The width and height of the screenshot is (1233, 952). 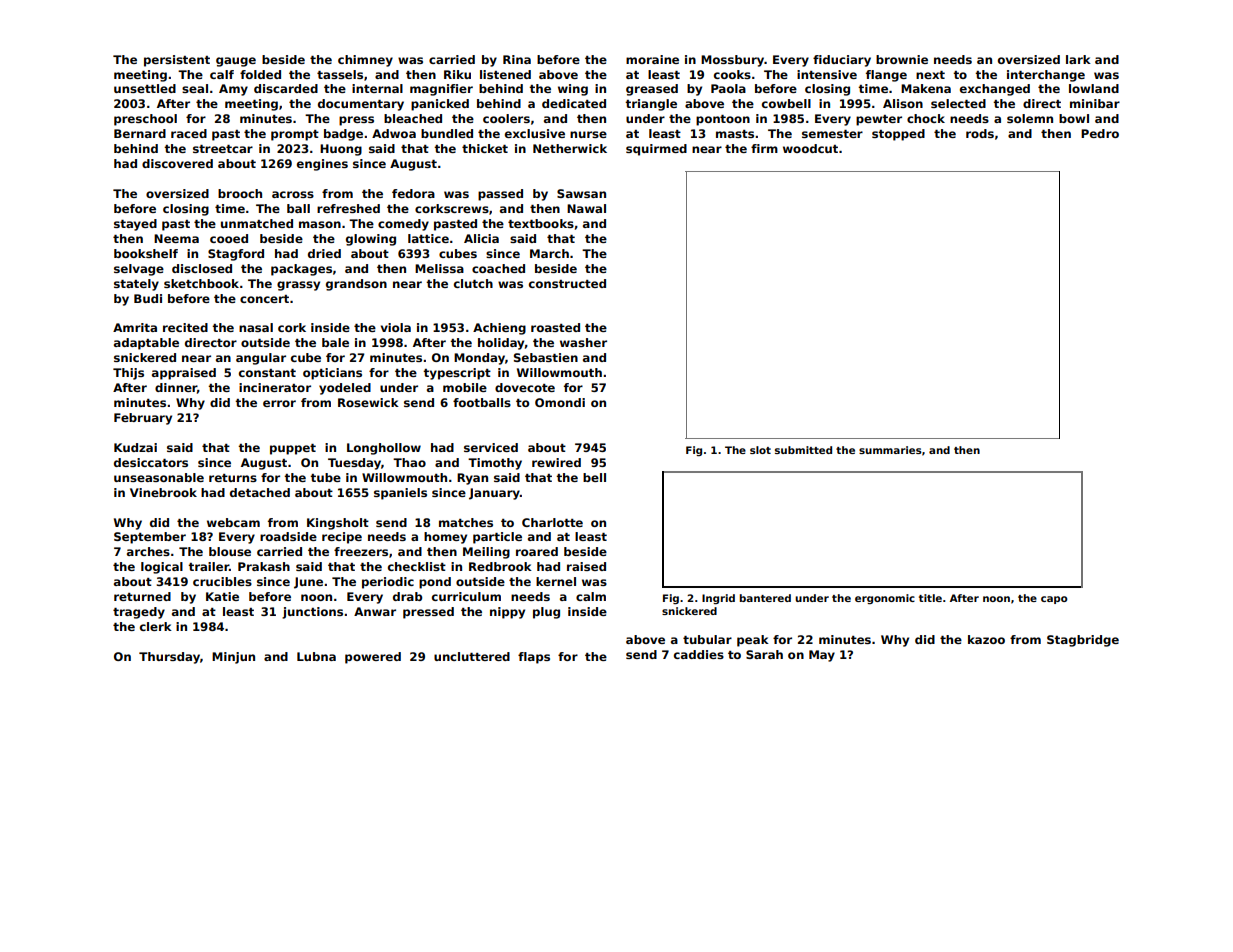 I want to click on Pedro, so click(x=1100, y=133).
